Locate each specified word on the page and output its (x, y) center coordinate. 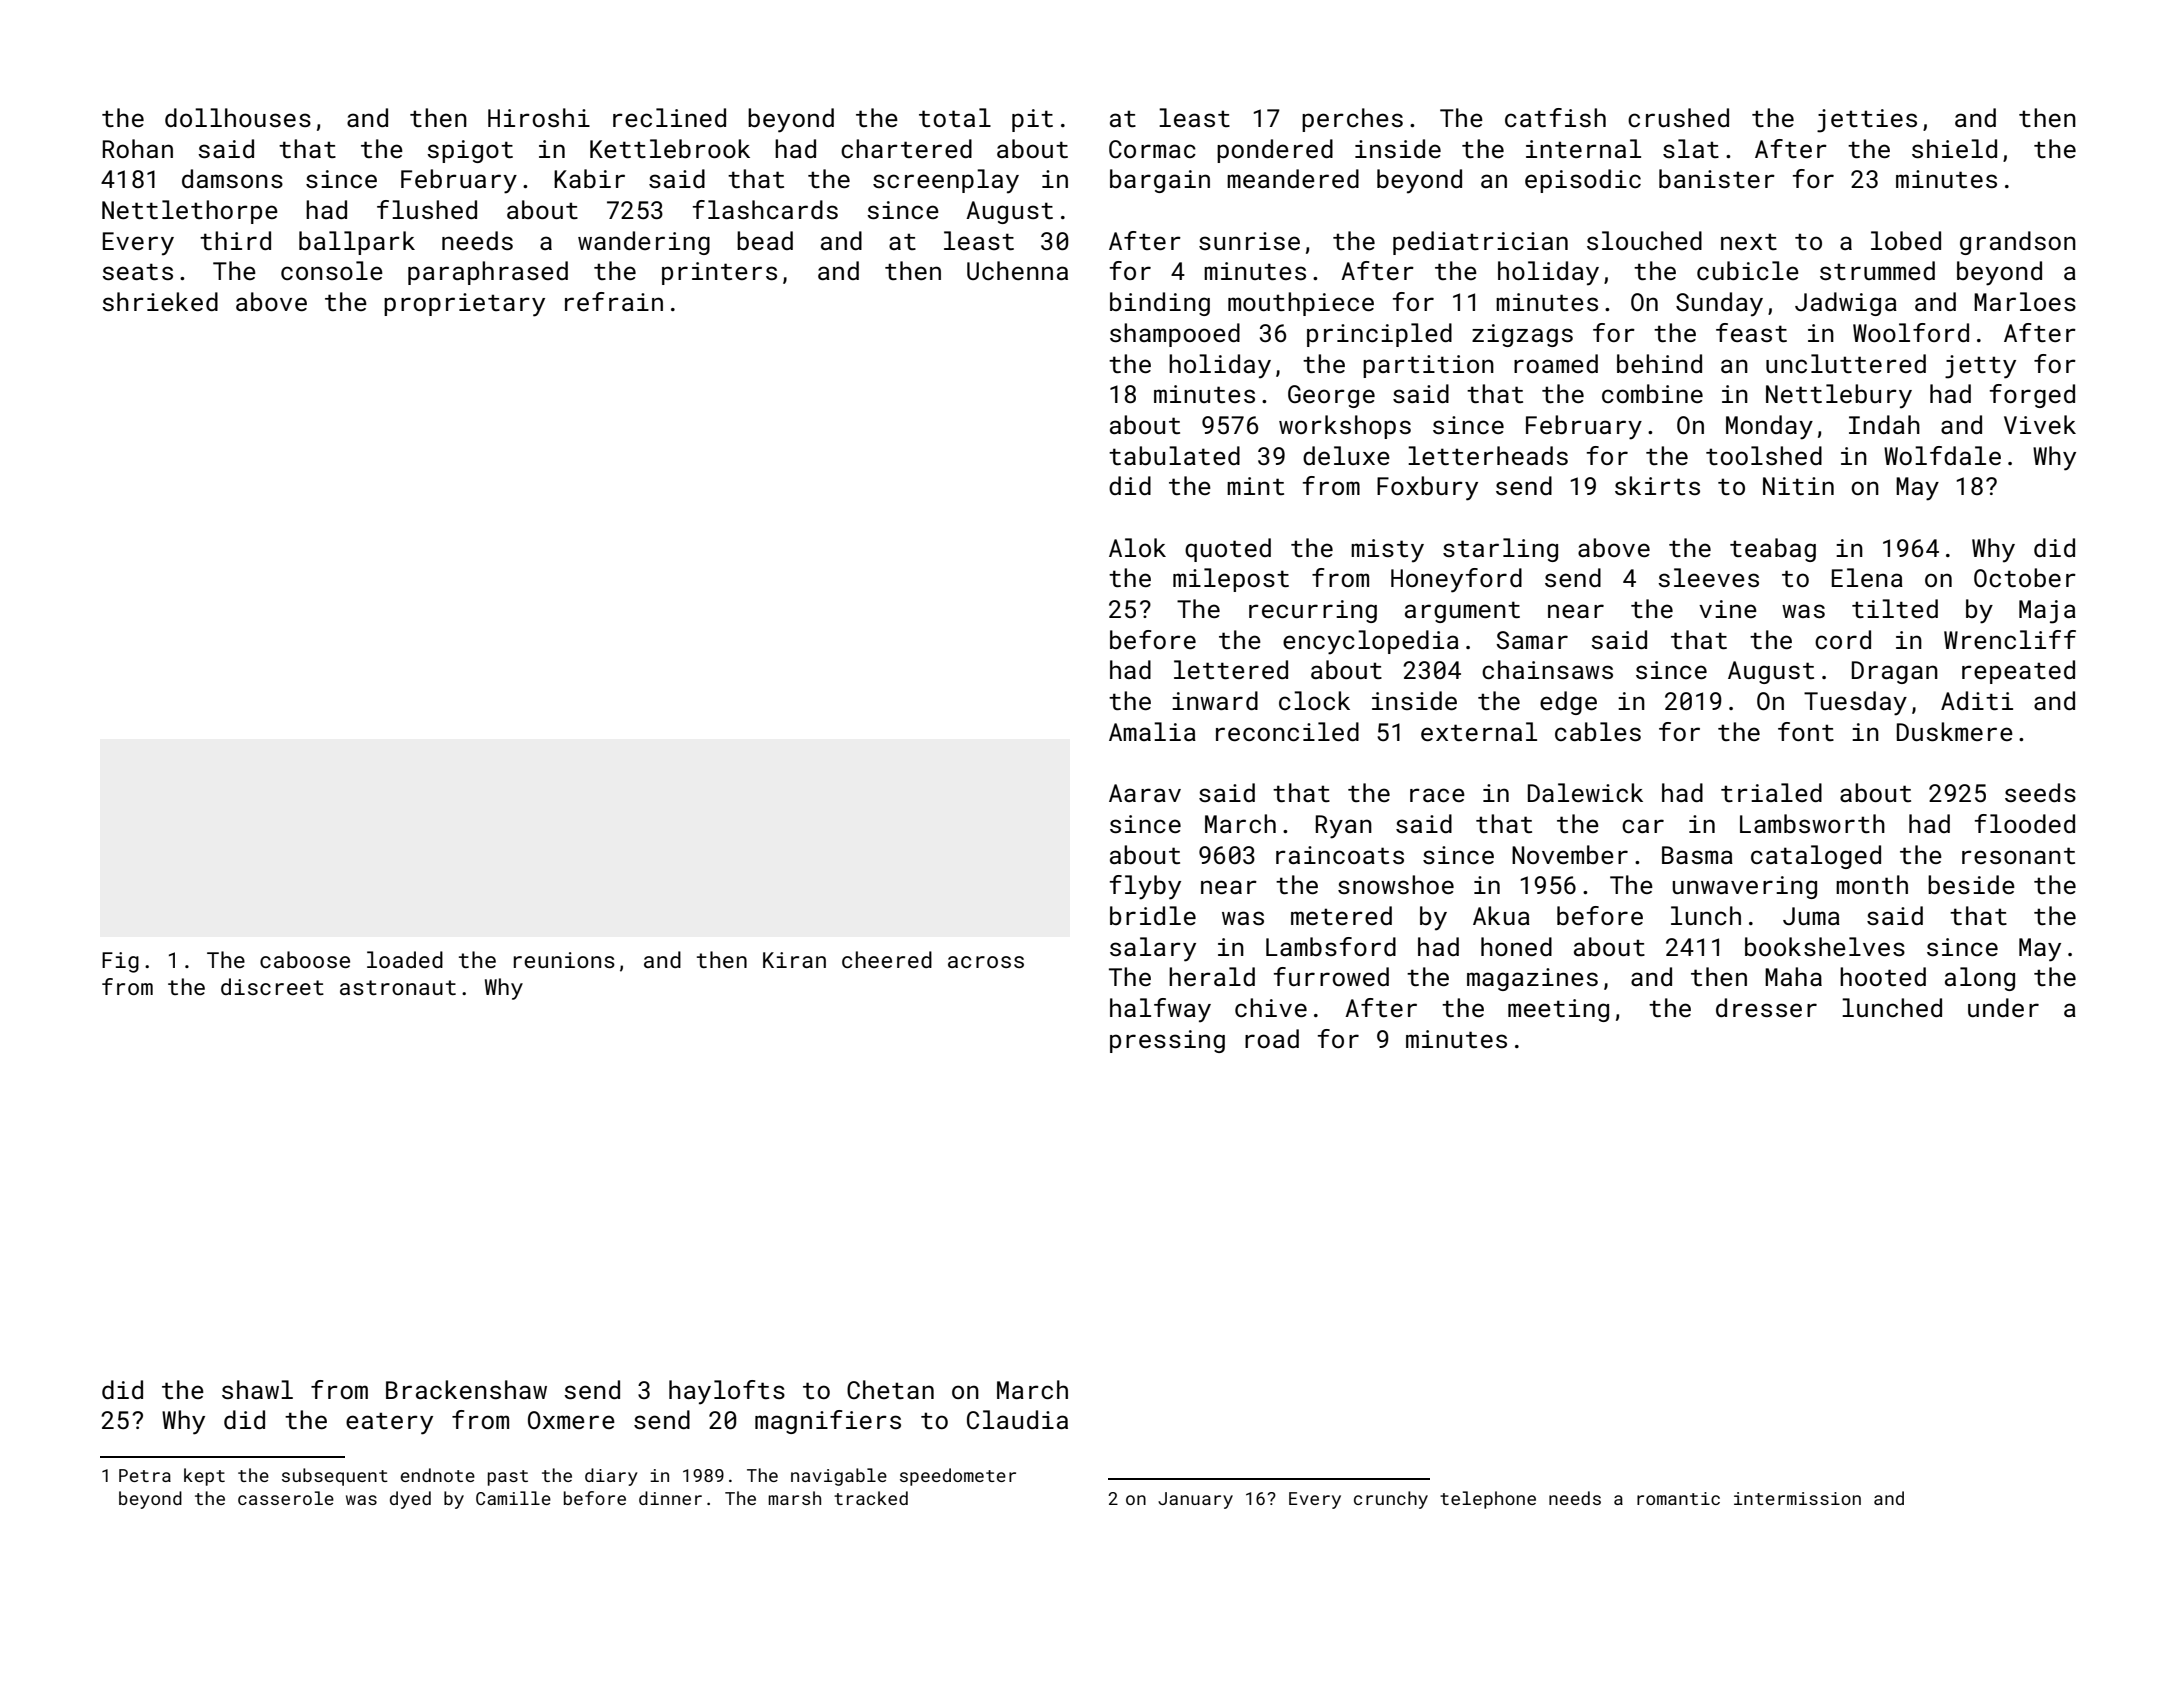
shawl (257, 1389)
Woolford (1911, 332)
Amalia (1152, 731)
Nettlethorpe (190, 212)
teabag (1773, 550)
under (2003, 1007)
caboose (305, 959)
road (1272, 1038)
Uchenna (1017, 270)
